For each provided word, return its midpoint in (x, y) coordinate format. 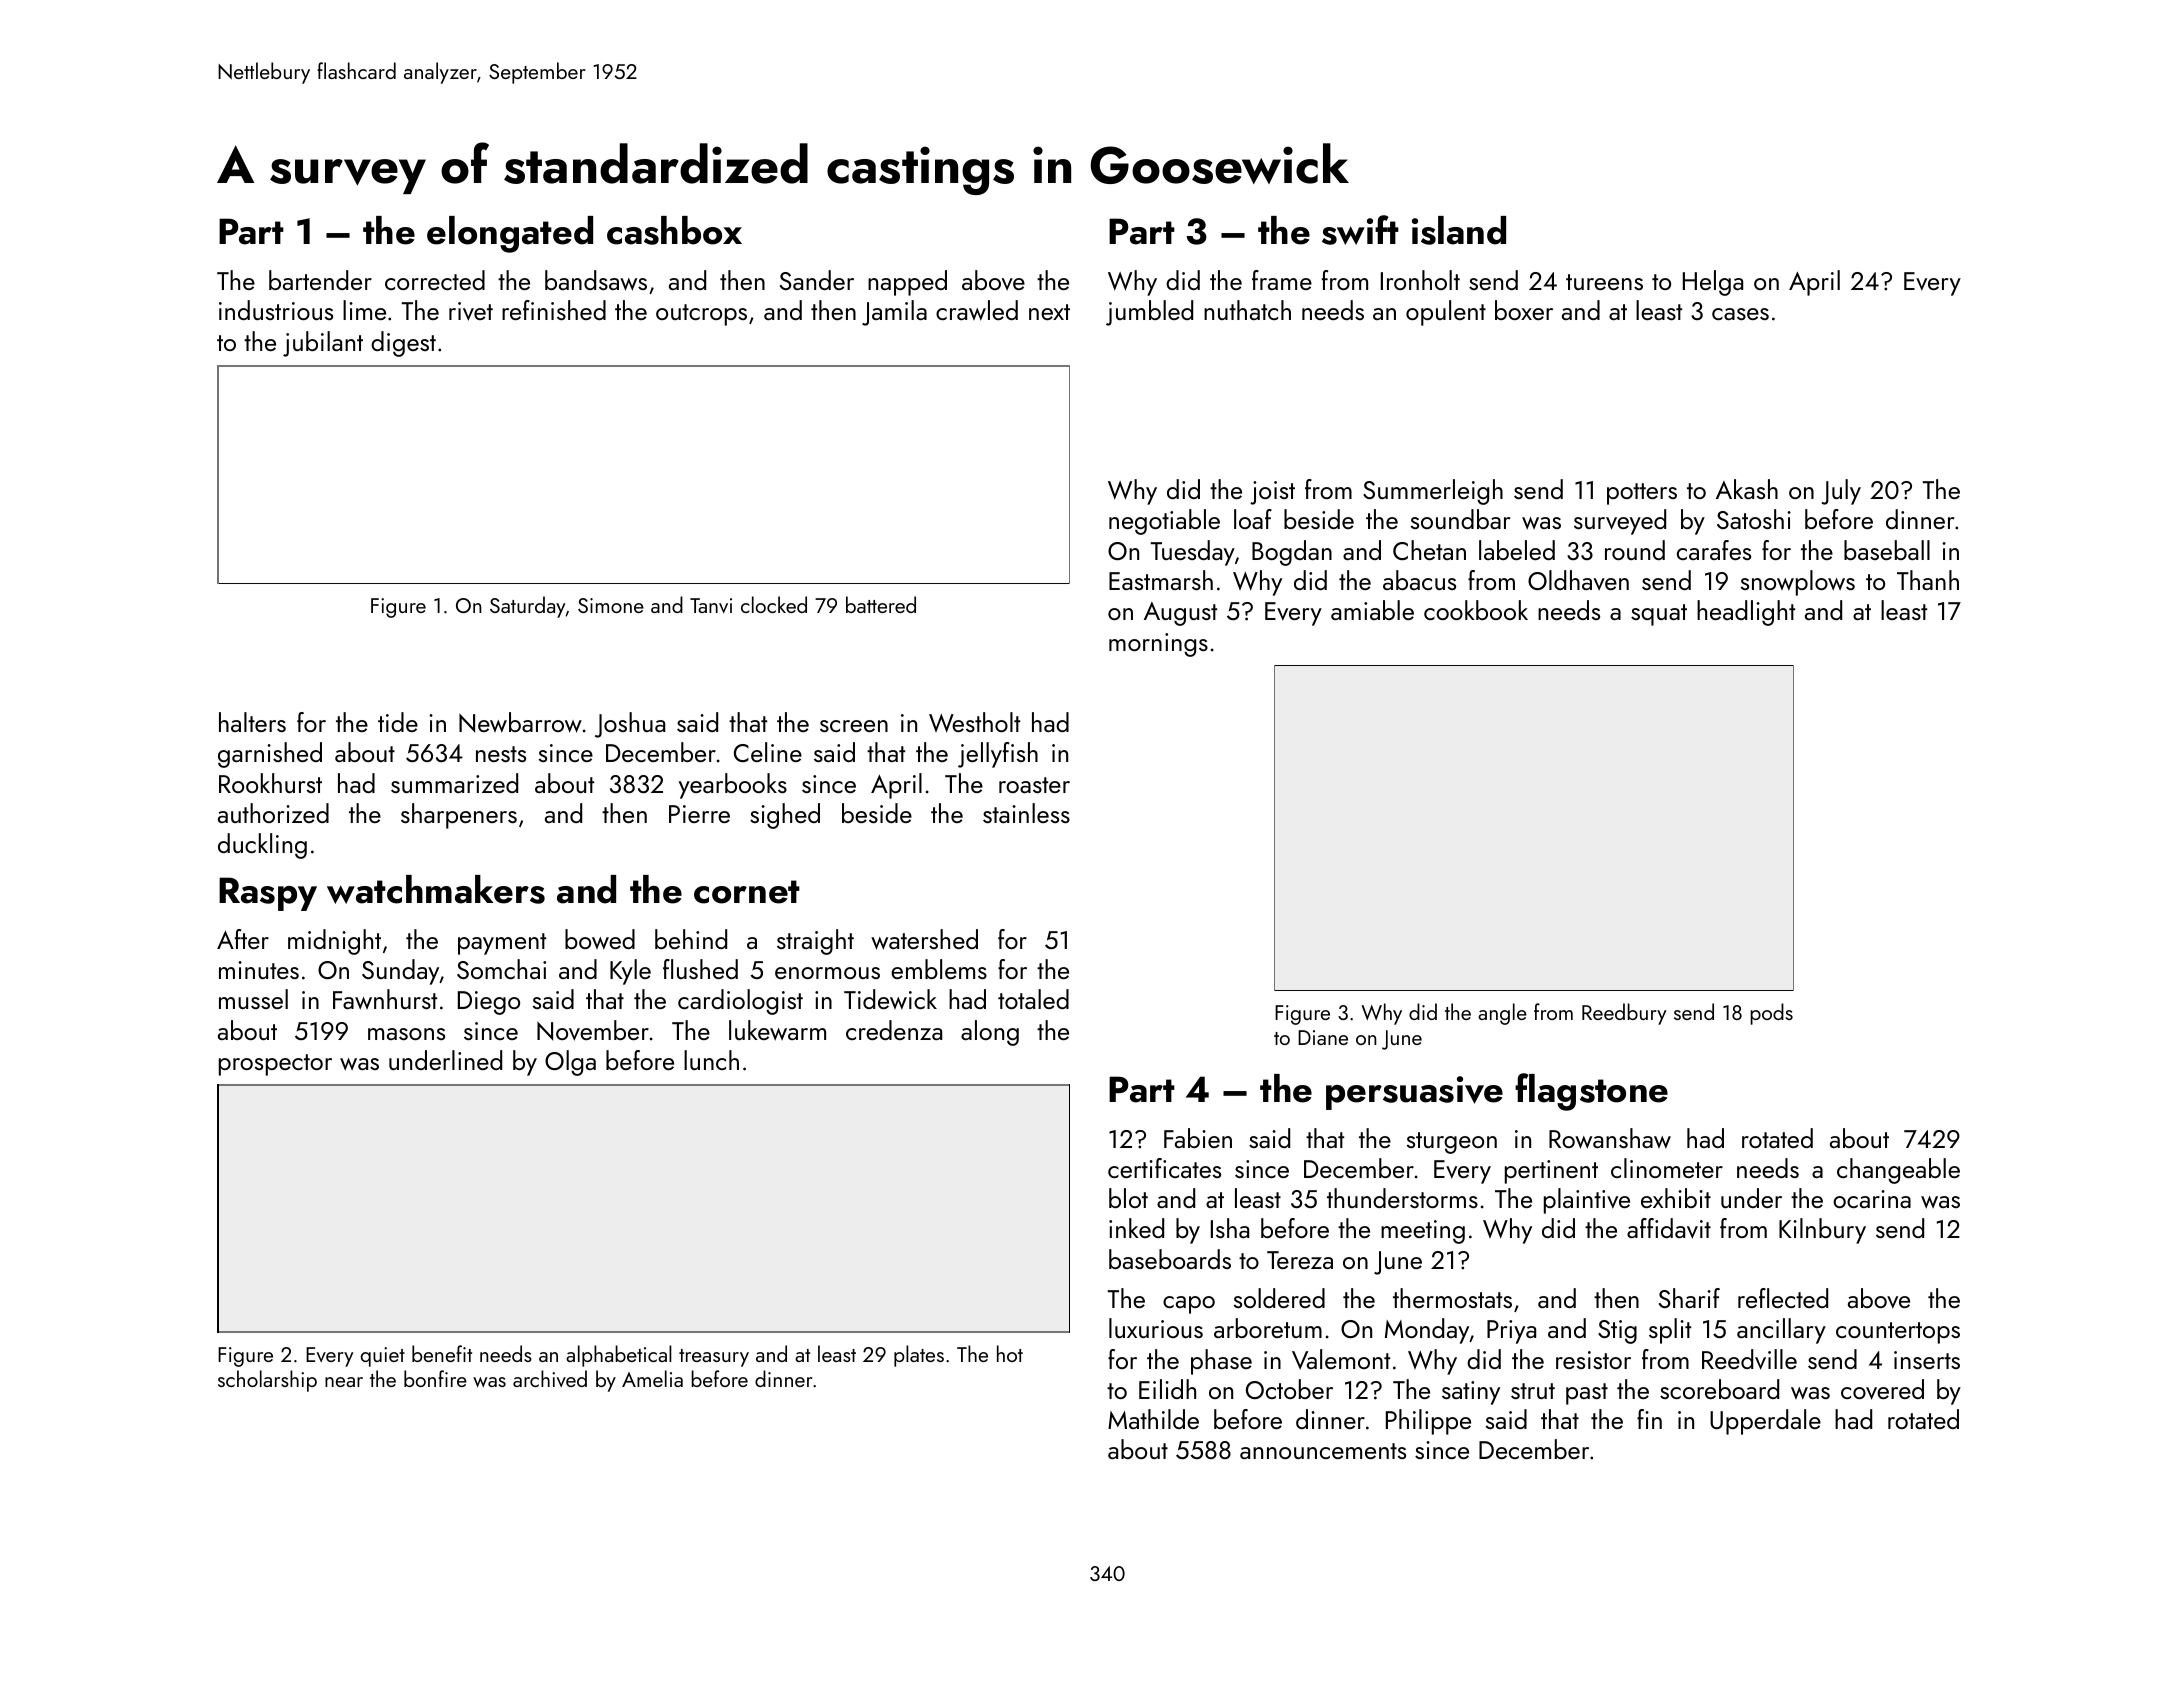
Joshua (630, 725)
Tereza (1300, 1260)
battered (881, 604)
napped (907, 283)
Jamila (894, 313)
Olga (570, 1063)
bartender (320, 280)
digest (403, 344)
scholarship (267, 1381)
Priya (1511, 1332)
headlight (1746, 613)
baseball (1887, 550)
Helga (1713, 283)
